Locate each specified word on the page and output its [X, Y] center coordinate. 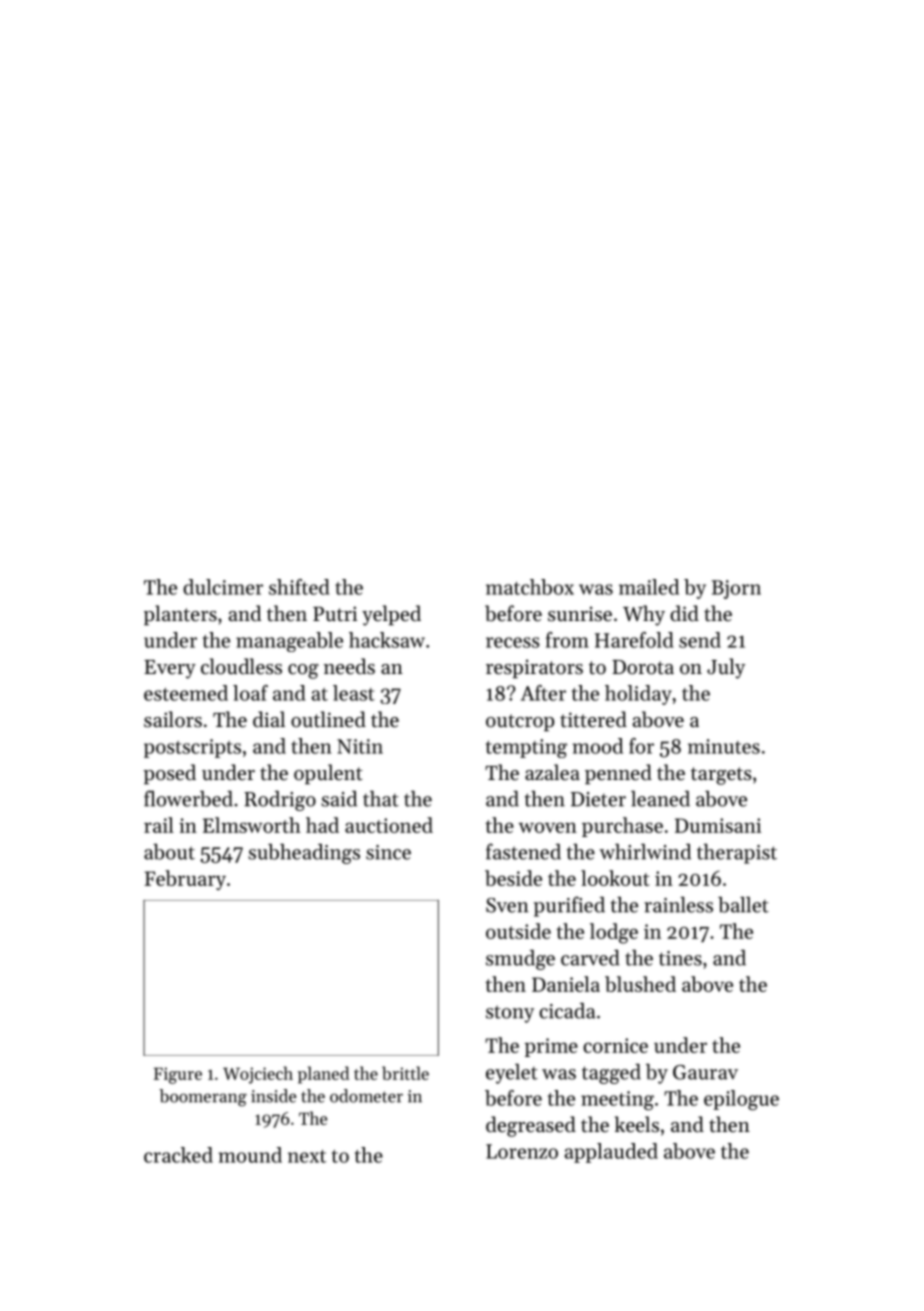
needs [349, 666]
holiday [638, 695]
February [185, 880]
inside [274, 1096]
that [381, 799]
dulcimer [223, 587]
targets [721, 776]
